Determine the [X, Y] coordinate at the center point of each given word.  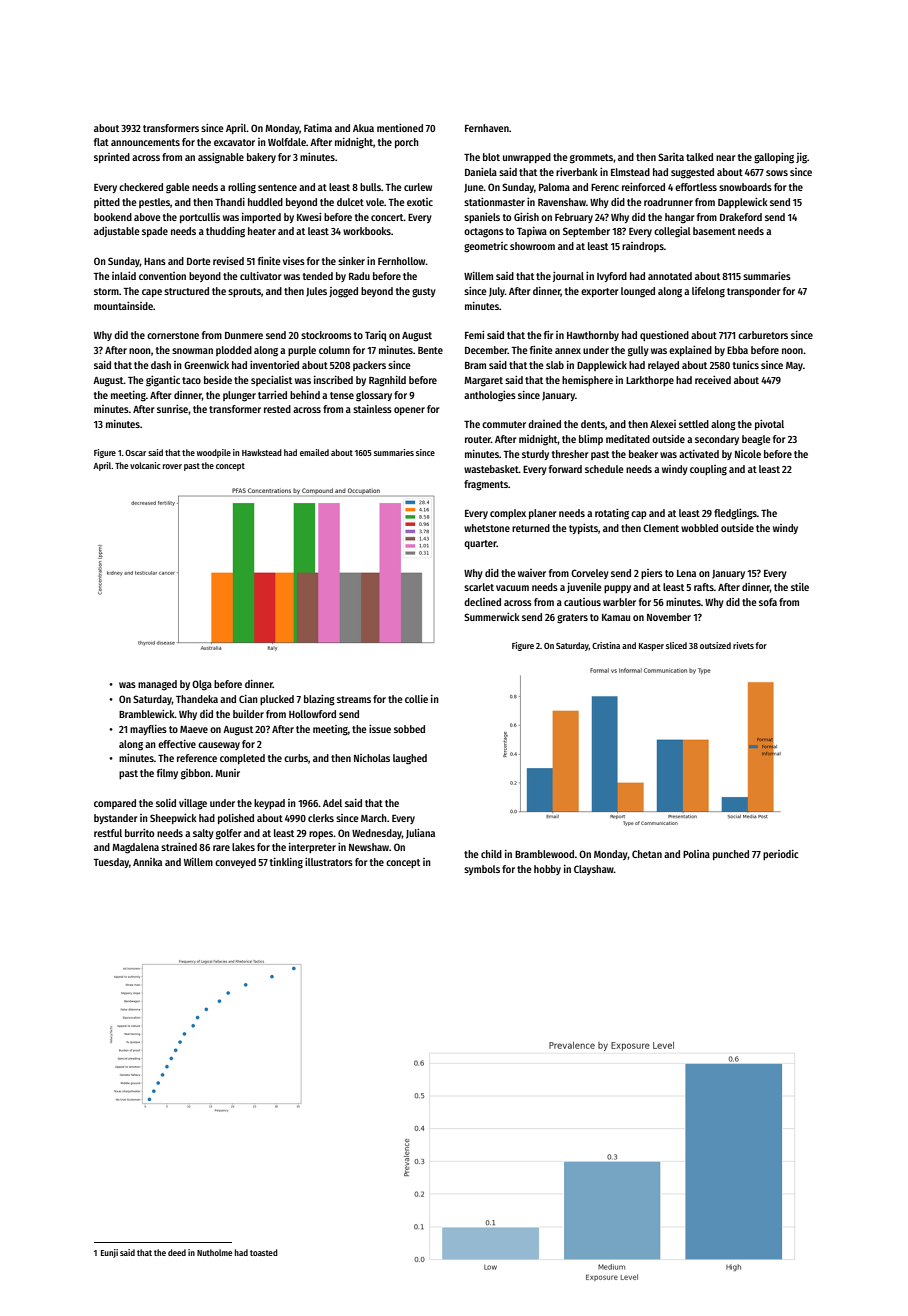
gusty [424, 293]
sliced [676, 645]
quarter [480, 544]
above [147, 217]
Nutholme [214, 1252]
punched [731, 855]
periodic [781, 855]
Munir [227, 773]
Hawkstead [262, 452]
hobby [547, 870]
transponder [754, 292]
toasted [264, 1252]
